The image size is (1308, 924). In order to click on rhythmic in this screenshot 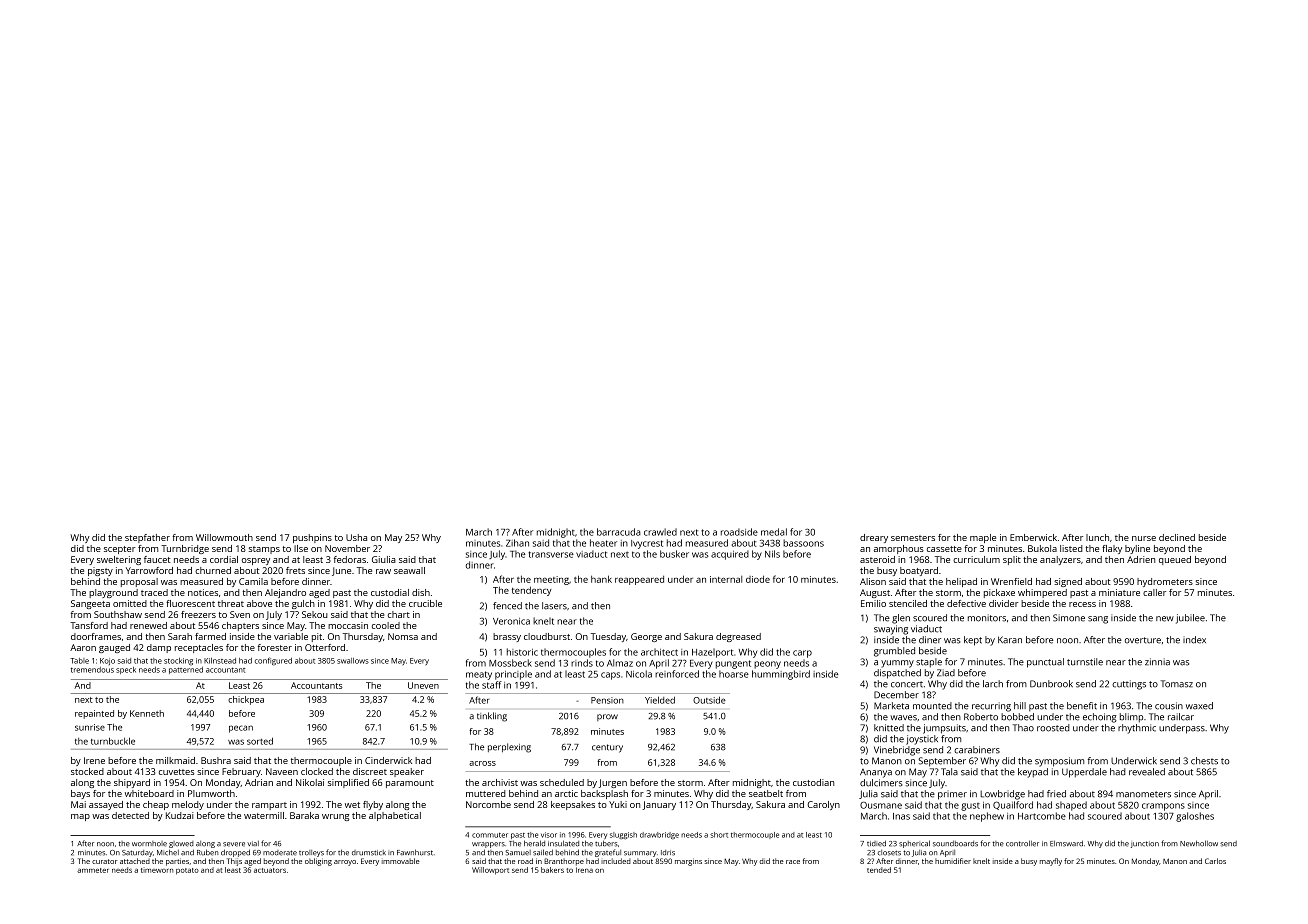, I will do `click(1137, 729)`.
